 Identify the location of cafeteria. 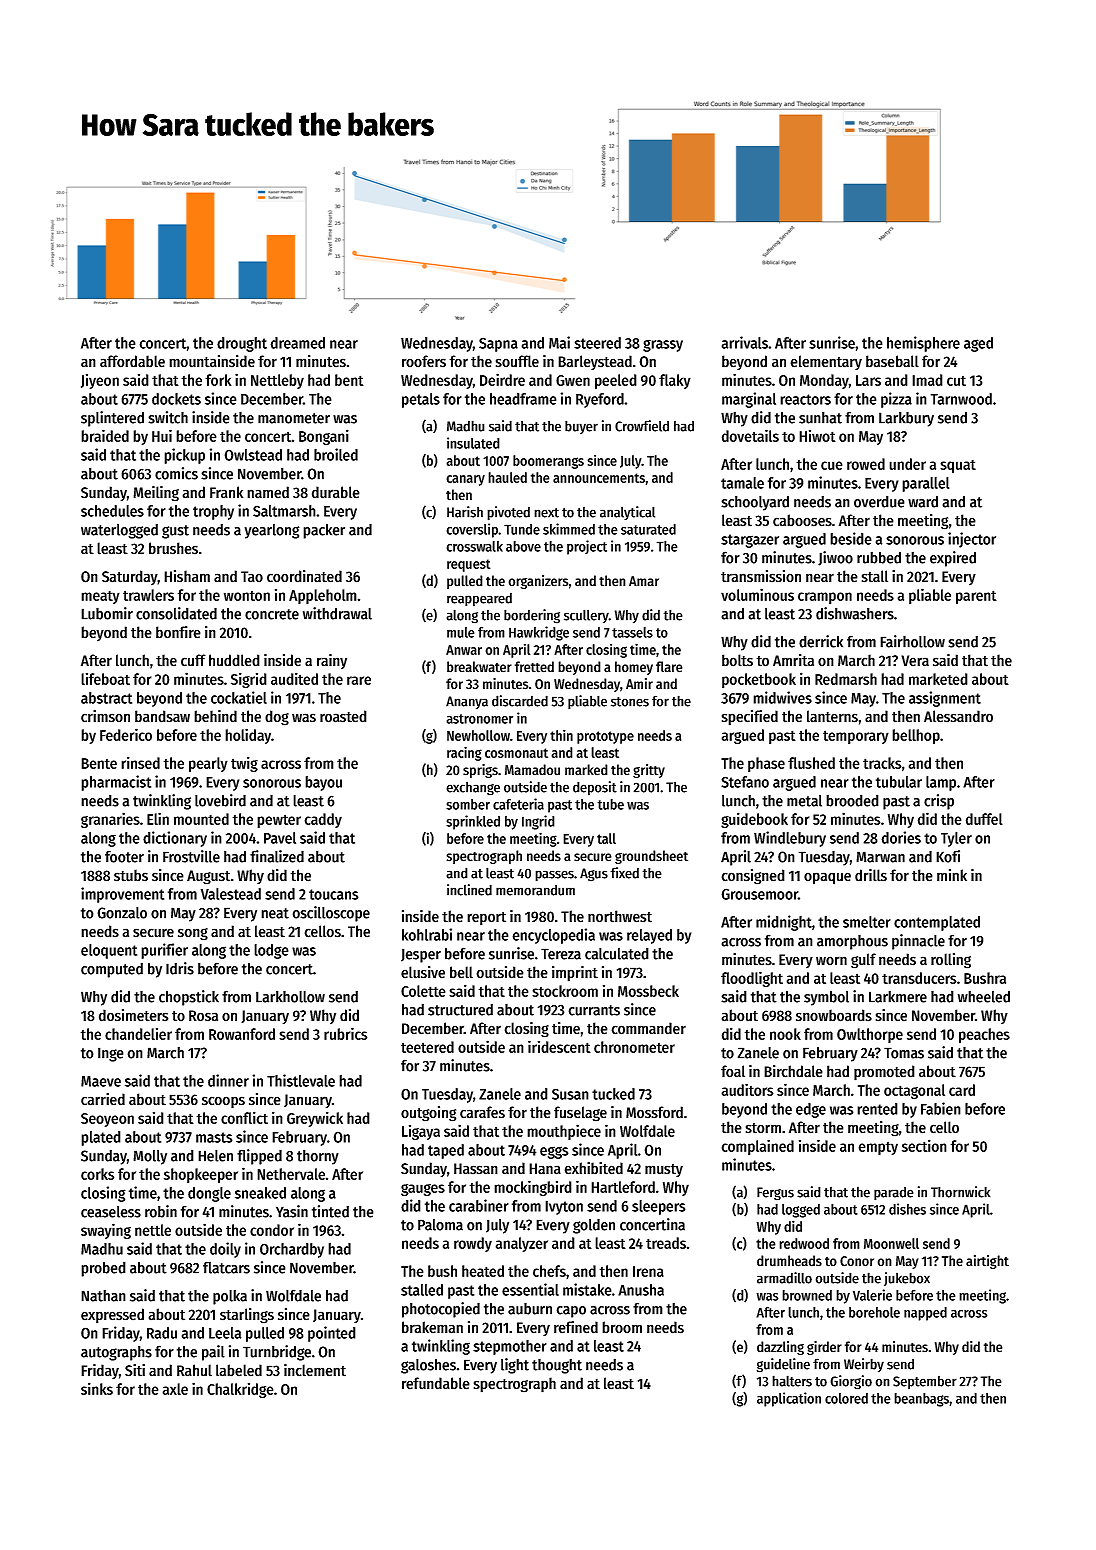
(518, 804).
